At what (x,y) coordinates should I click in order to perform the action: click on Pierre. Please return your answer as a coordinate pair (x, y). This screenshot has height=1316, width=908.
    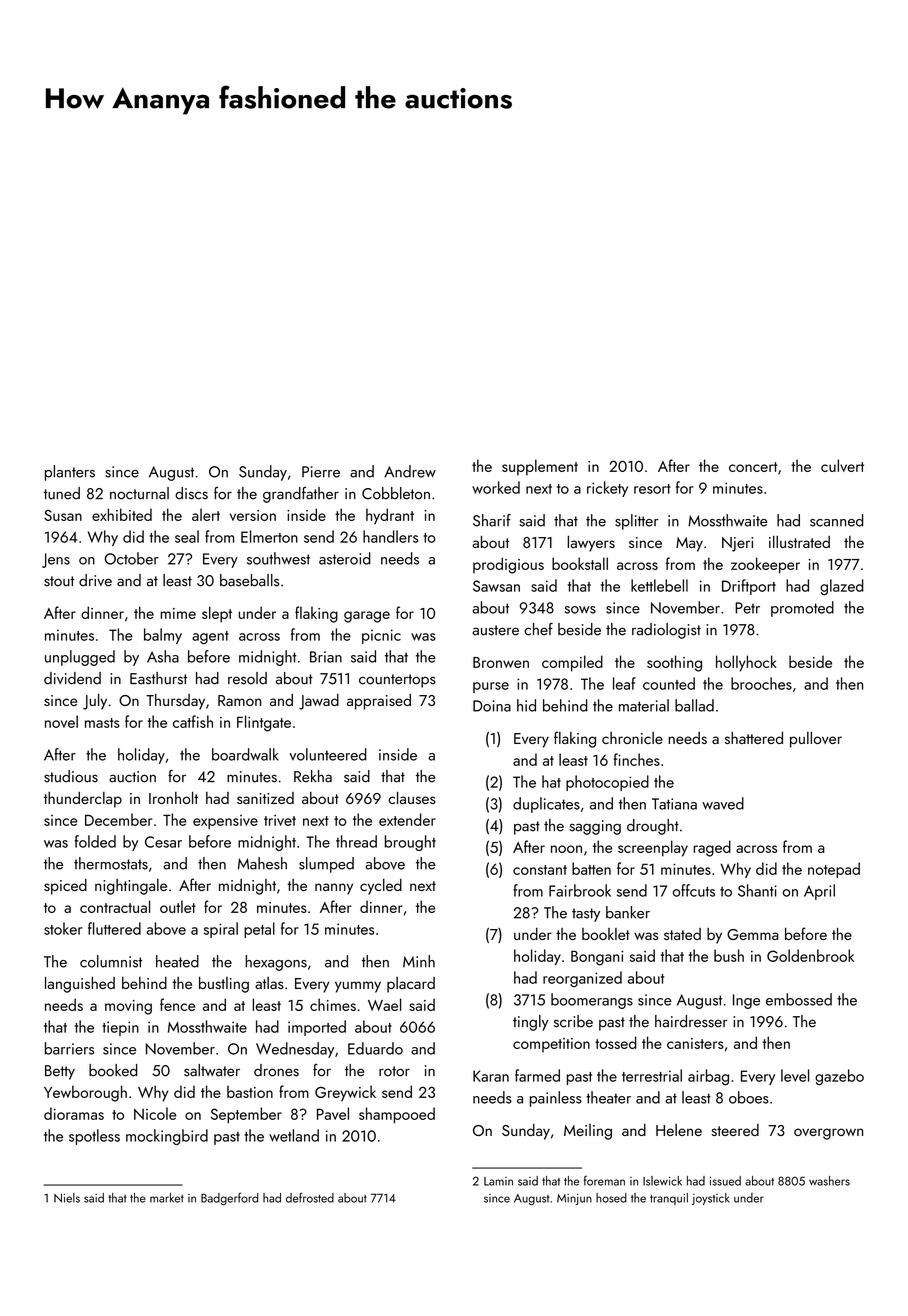
    Looking at the image, I should click on (321, 472).
